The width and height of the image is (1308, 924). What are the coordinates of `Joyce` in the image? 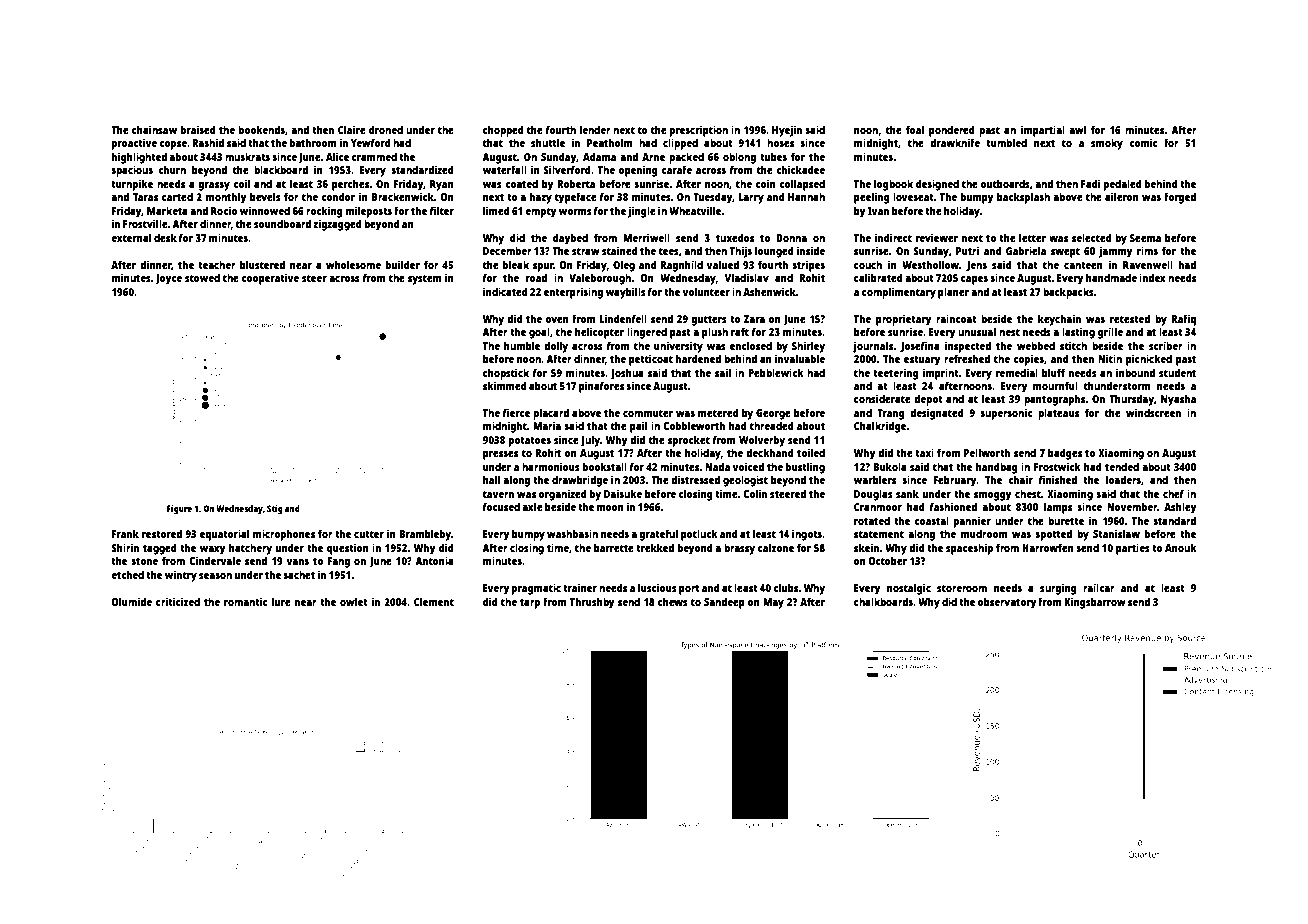 It's located at (168, 279).
